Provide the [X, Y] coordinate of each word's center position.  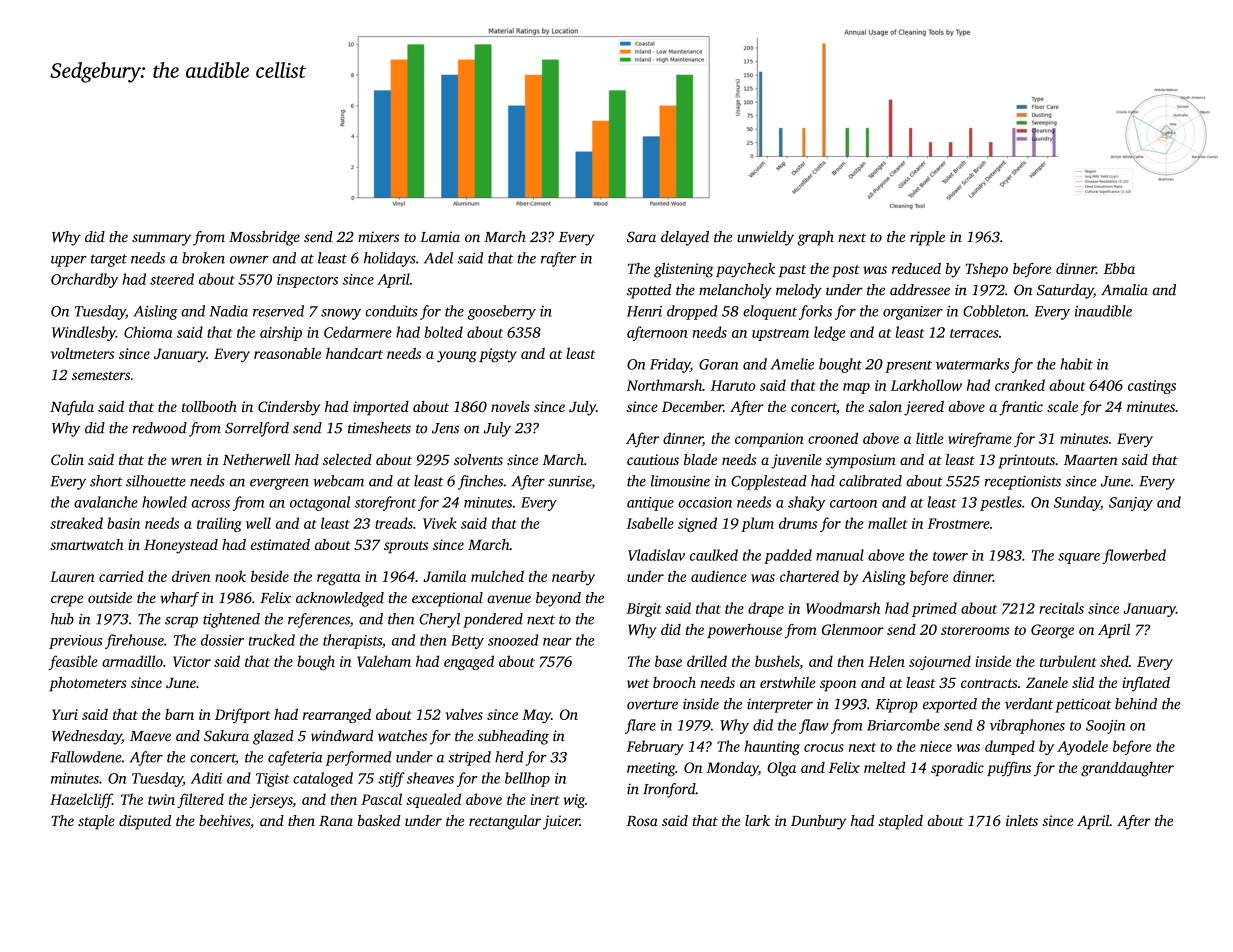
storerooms [975, 630]
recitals [1061, 608]
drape [766, 609]
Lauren [72, 576]
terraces [974, 333]
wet [638, 683]
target [109, 260]
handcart [354, 353]
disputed [145, 822]
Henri [644, 311]
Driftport [242, 715]
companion [769, 440]
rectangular [505, 822]
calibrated [870, 481]
